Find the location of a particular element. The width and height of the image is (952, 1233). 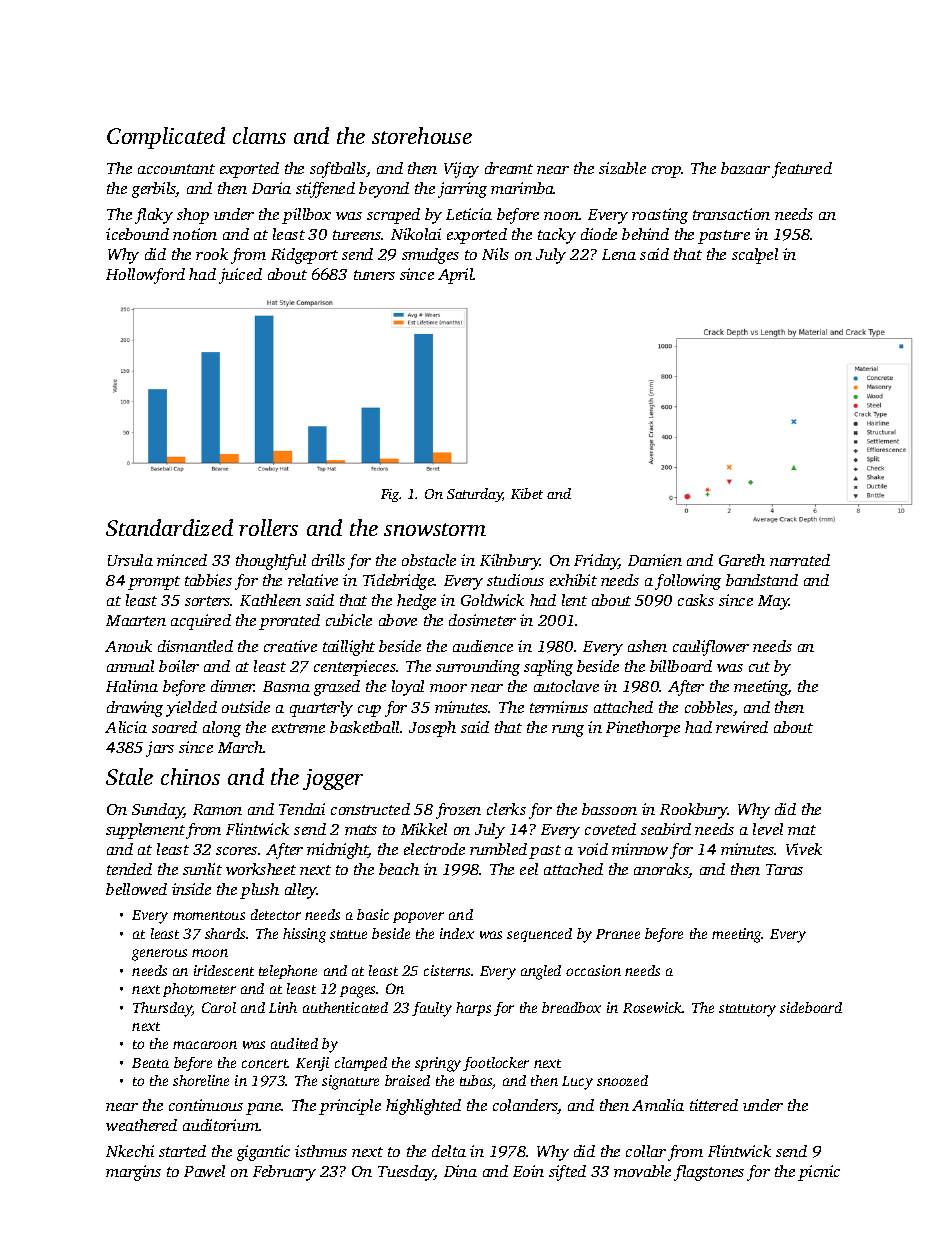

Nils is located at coordinates (495, 254).
